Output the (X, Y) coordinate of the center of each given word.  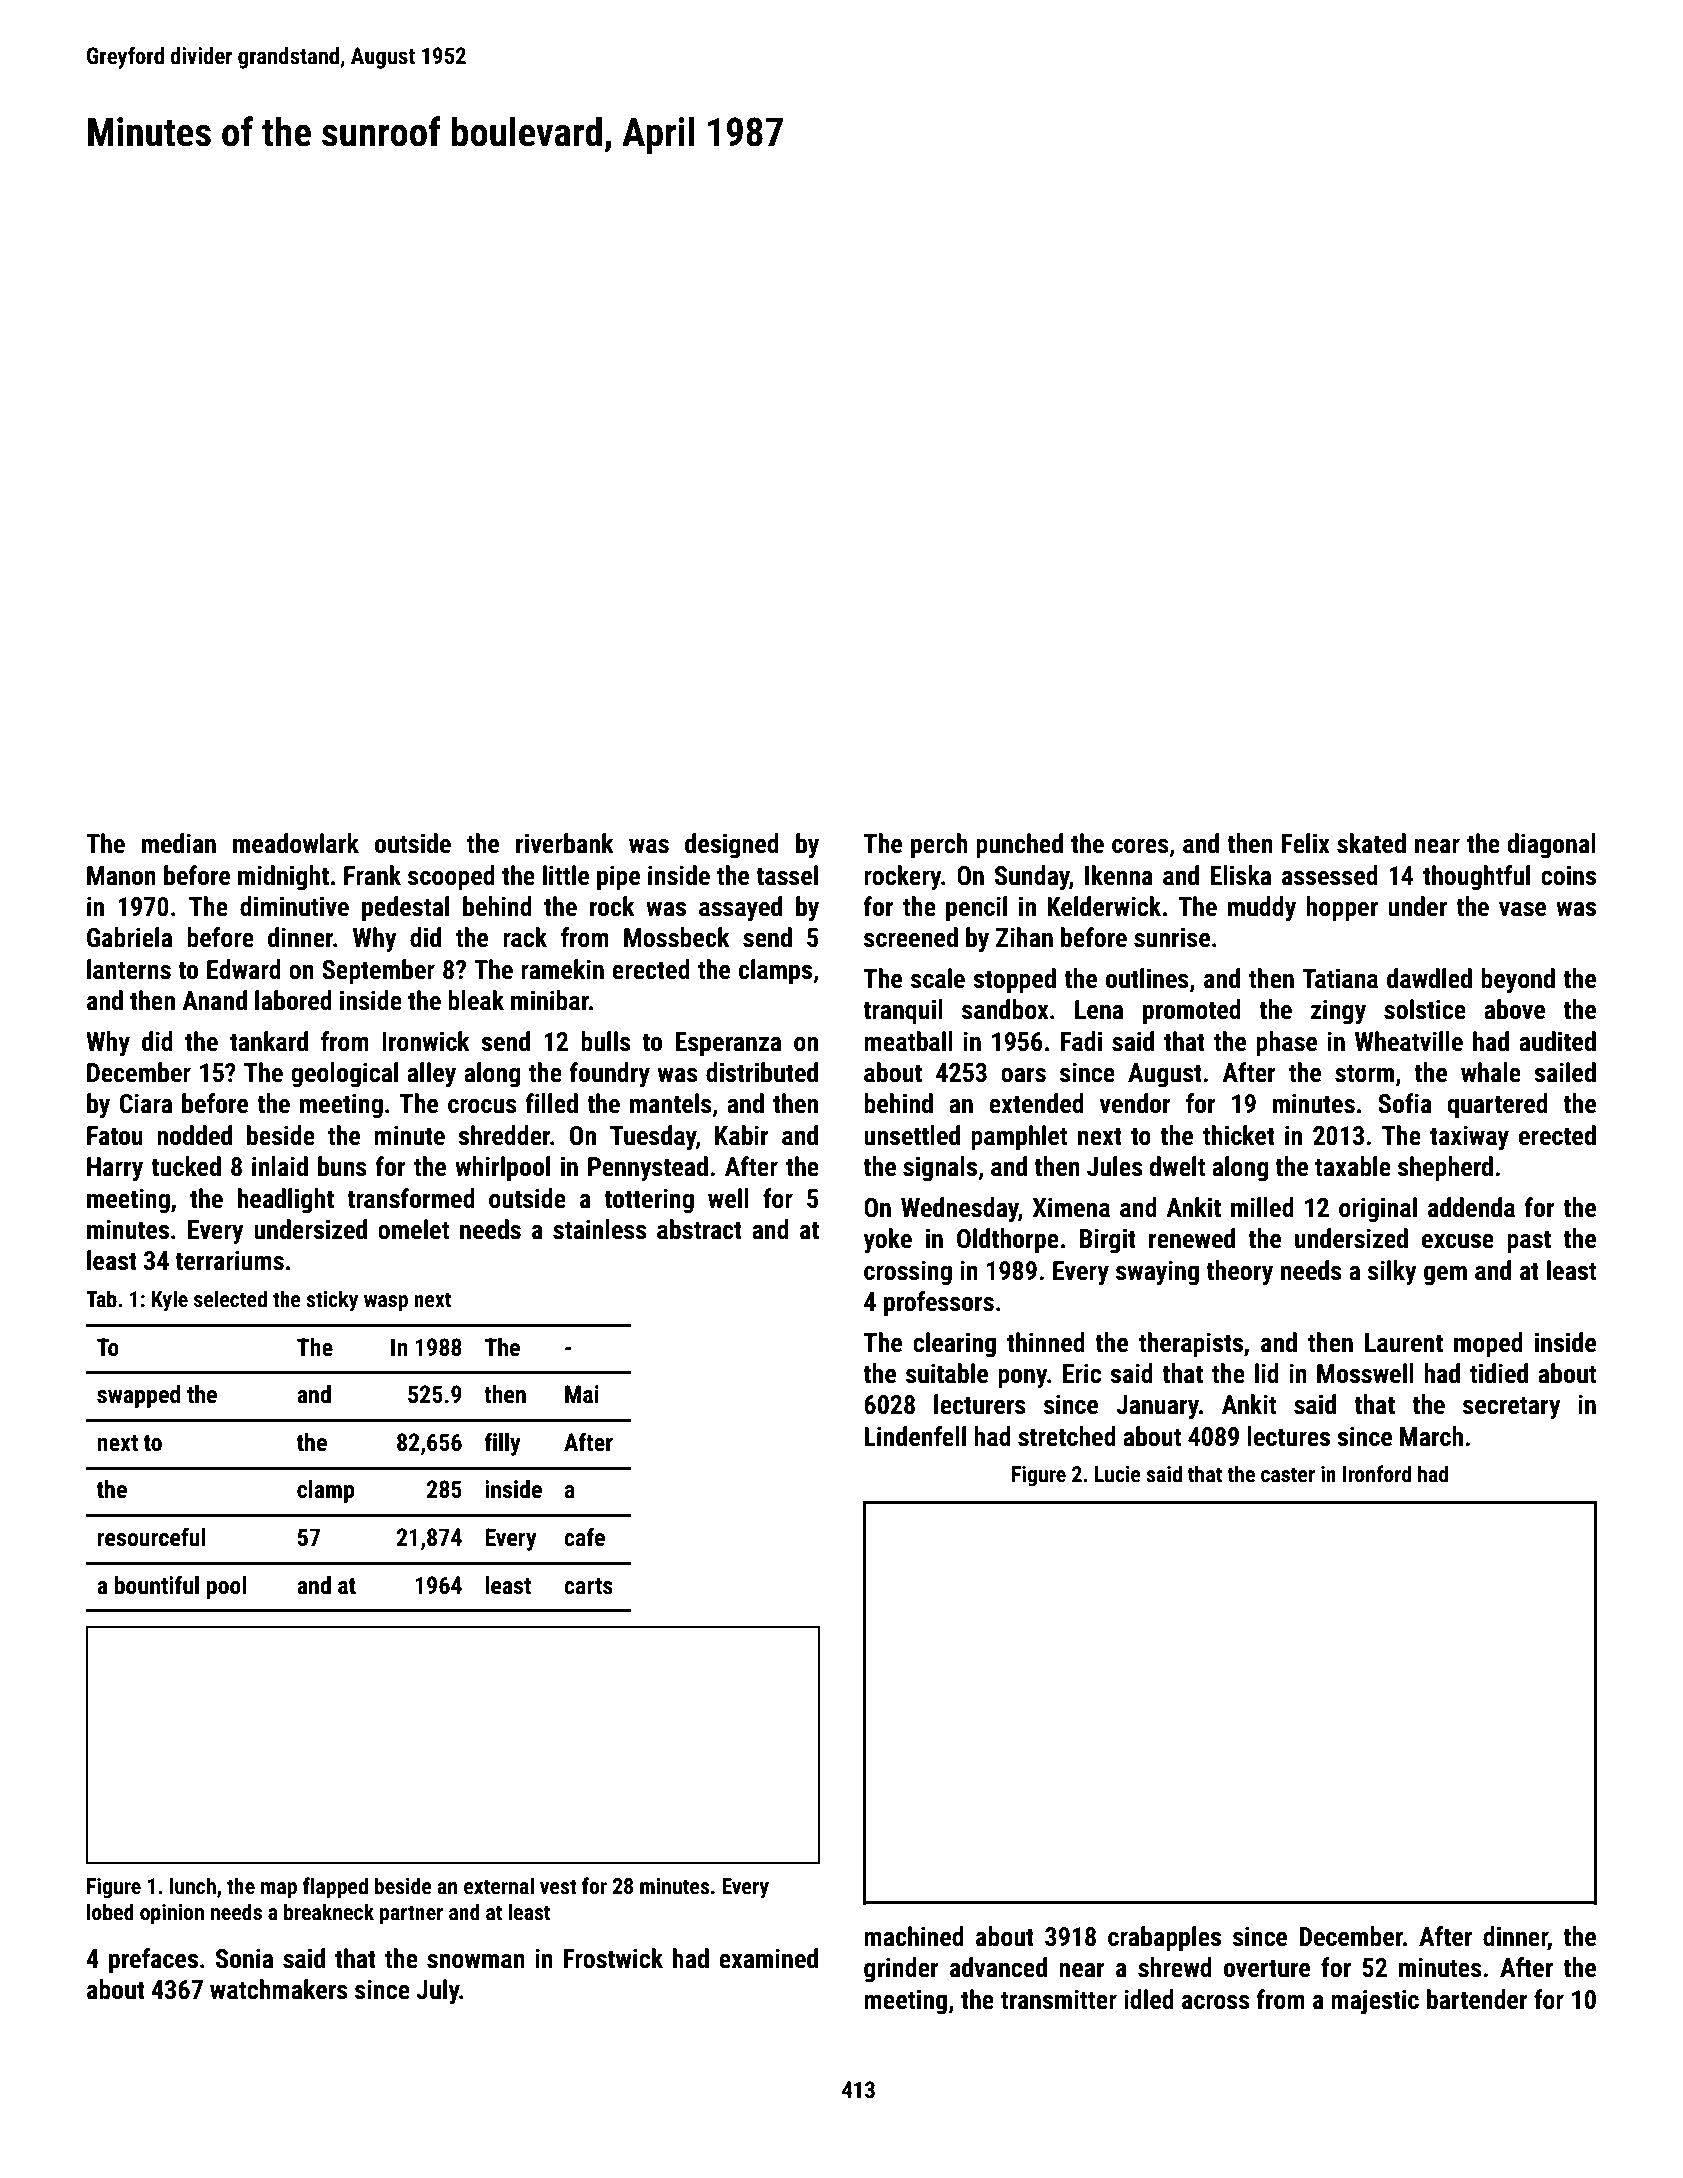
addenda (1471, 1207)
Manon (121, 876)
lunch (193, 1885)
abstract (699, 1229)
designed (732, 846)
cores (1140, 846)
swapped (138, 1396)
